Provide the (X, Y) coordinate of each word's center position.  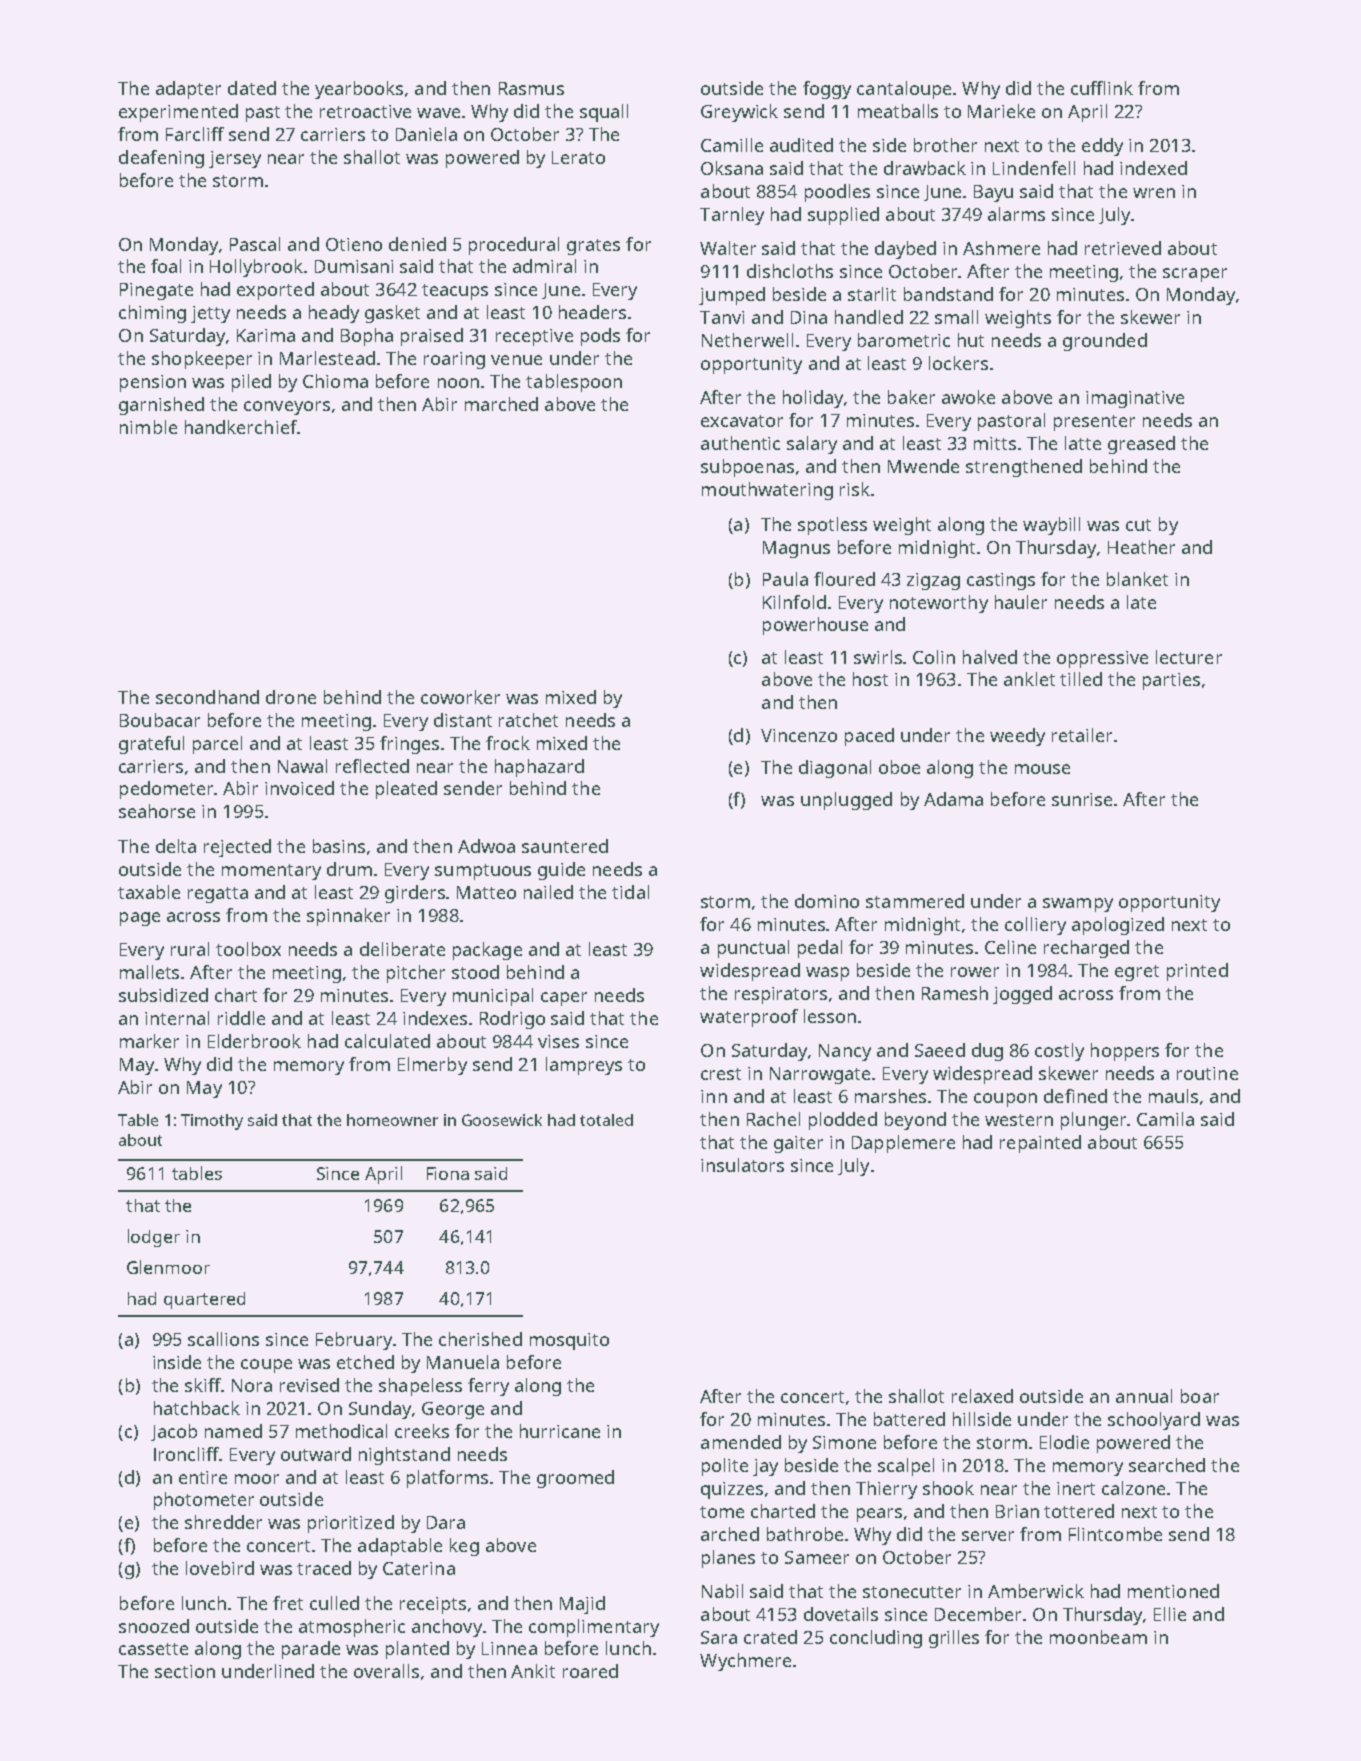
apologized (1118, 926)
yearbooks (359, 90)
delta (176, 846)
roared (590, 1671)
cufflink (1102, 88)
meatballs (898, 111)
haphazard (539, 768)
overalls (386, 1671)
